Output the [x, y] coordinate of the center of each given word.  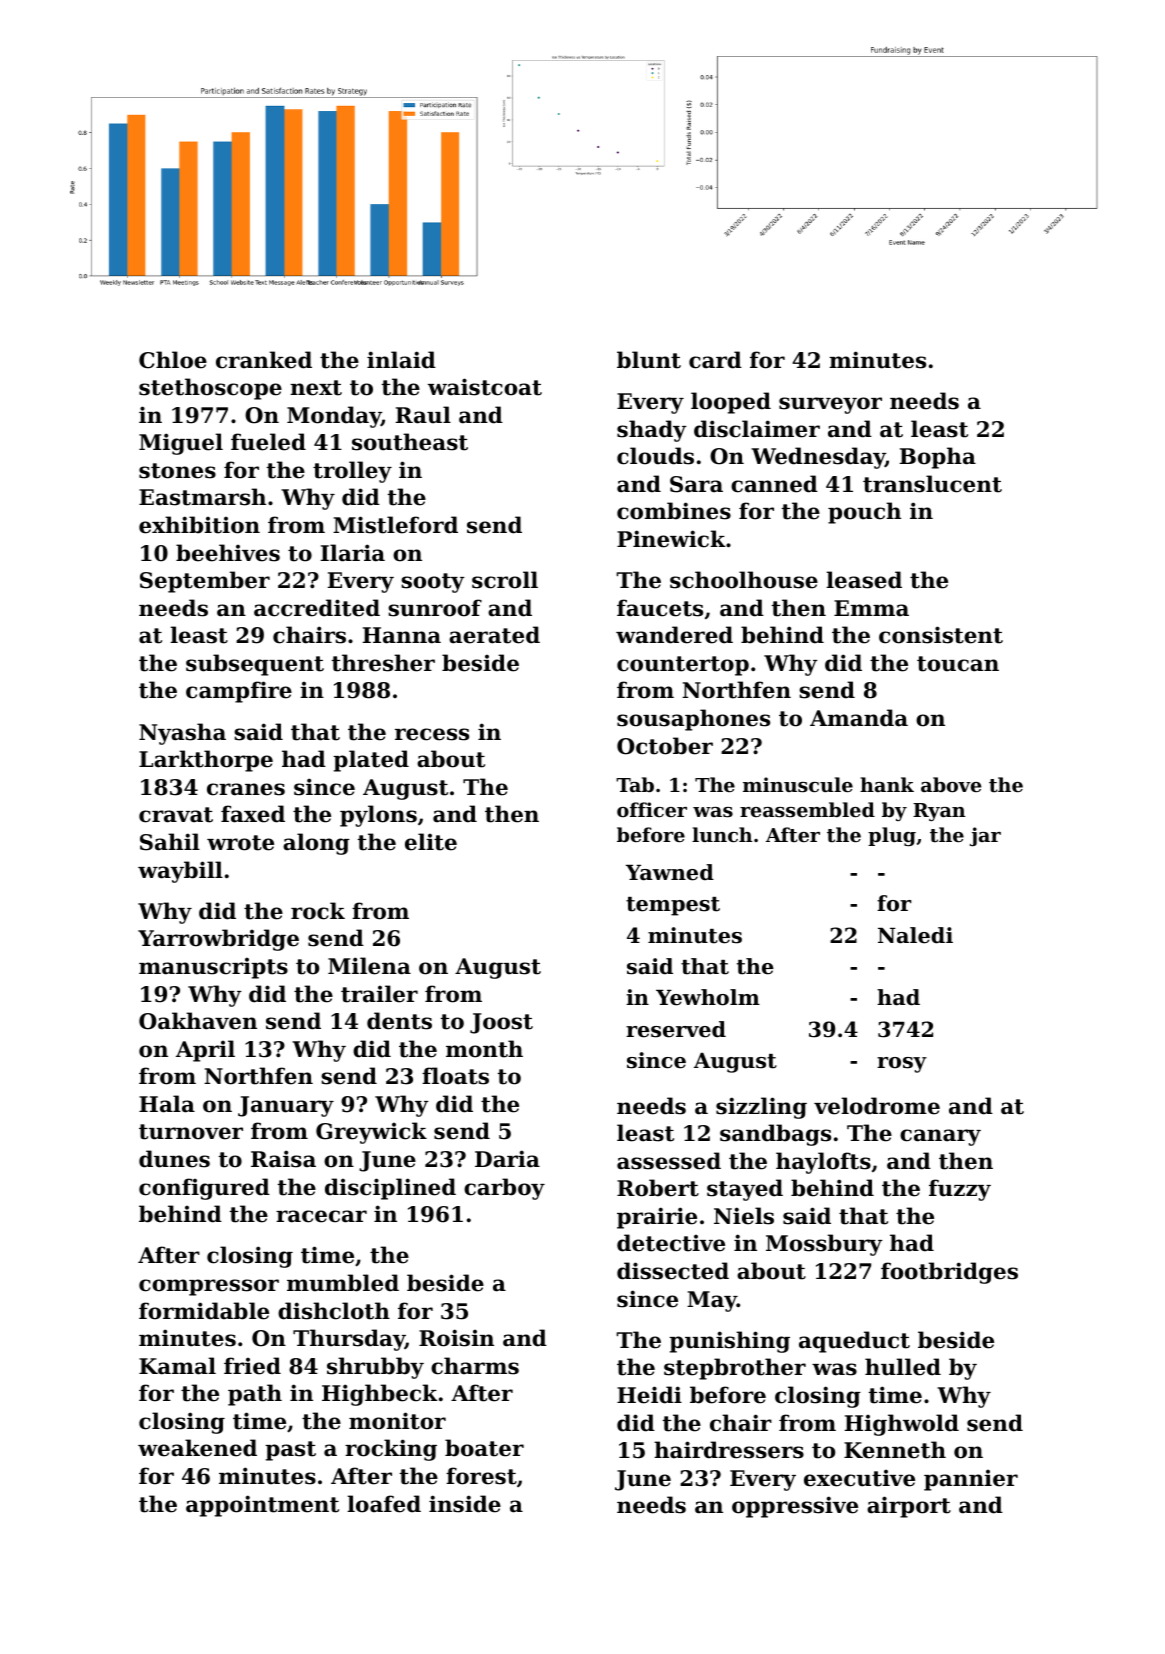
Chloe [173, 360]
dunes [174, 1159]
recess [432, 734]
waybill [180, 872]
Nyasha [182, 734]
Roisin [456, 1338]
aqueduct [854, 1342]
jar [985, 836]
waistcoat [485, 387]
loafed [384, 1504]
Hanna [402, 635]
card [715, 360]
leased [864, 580]
